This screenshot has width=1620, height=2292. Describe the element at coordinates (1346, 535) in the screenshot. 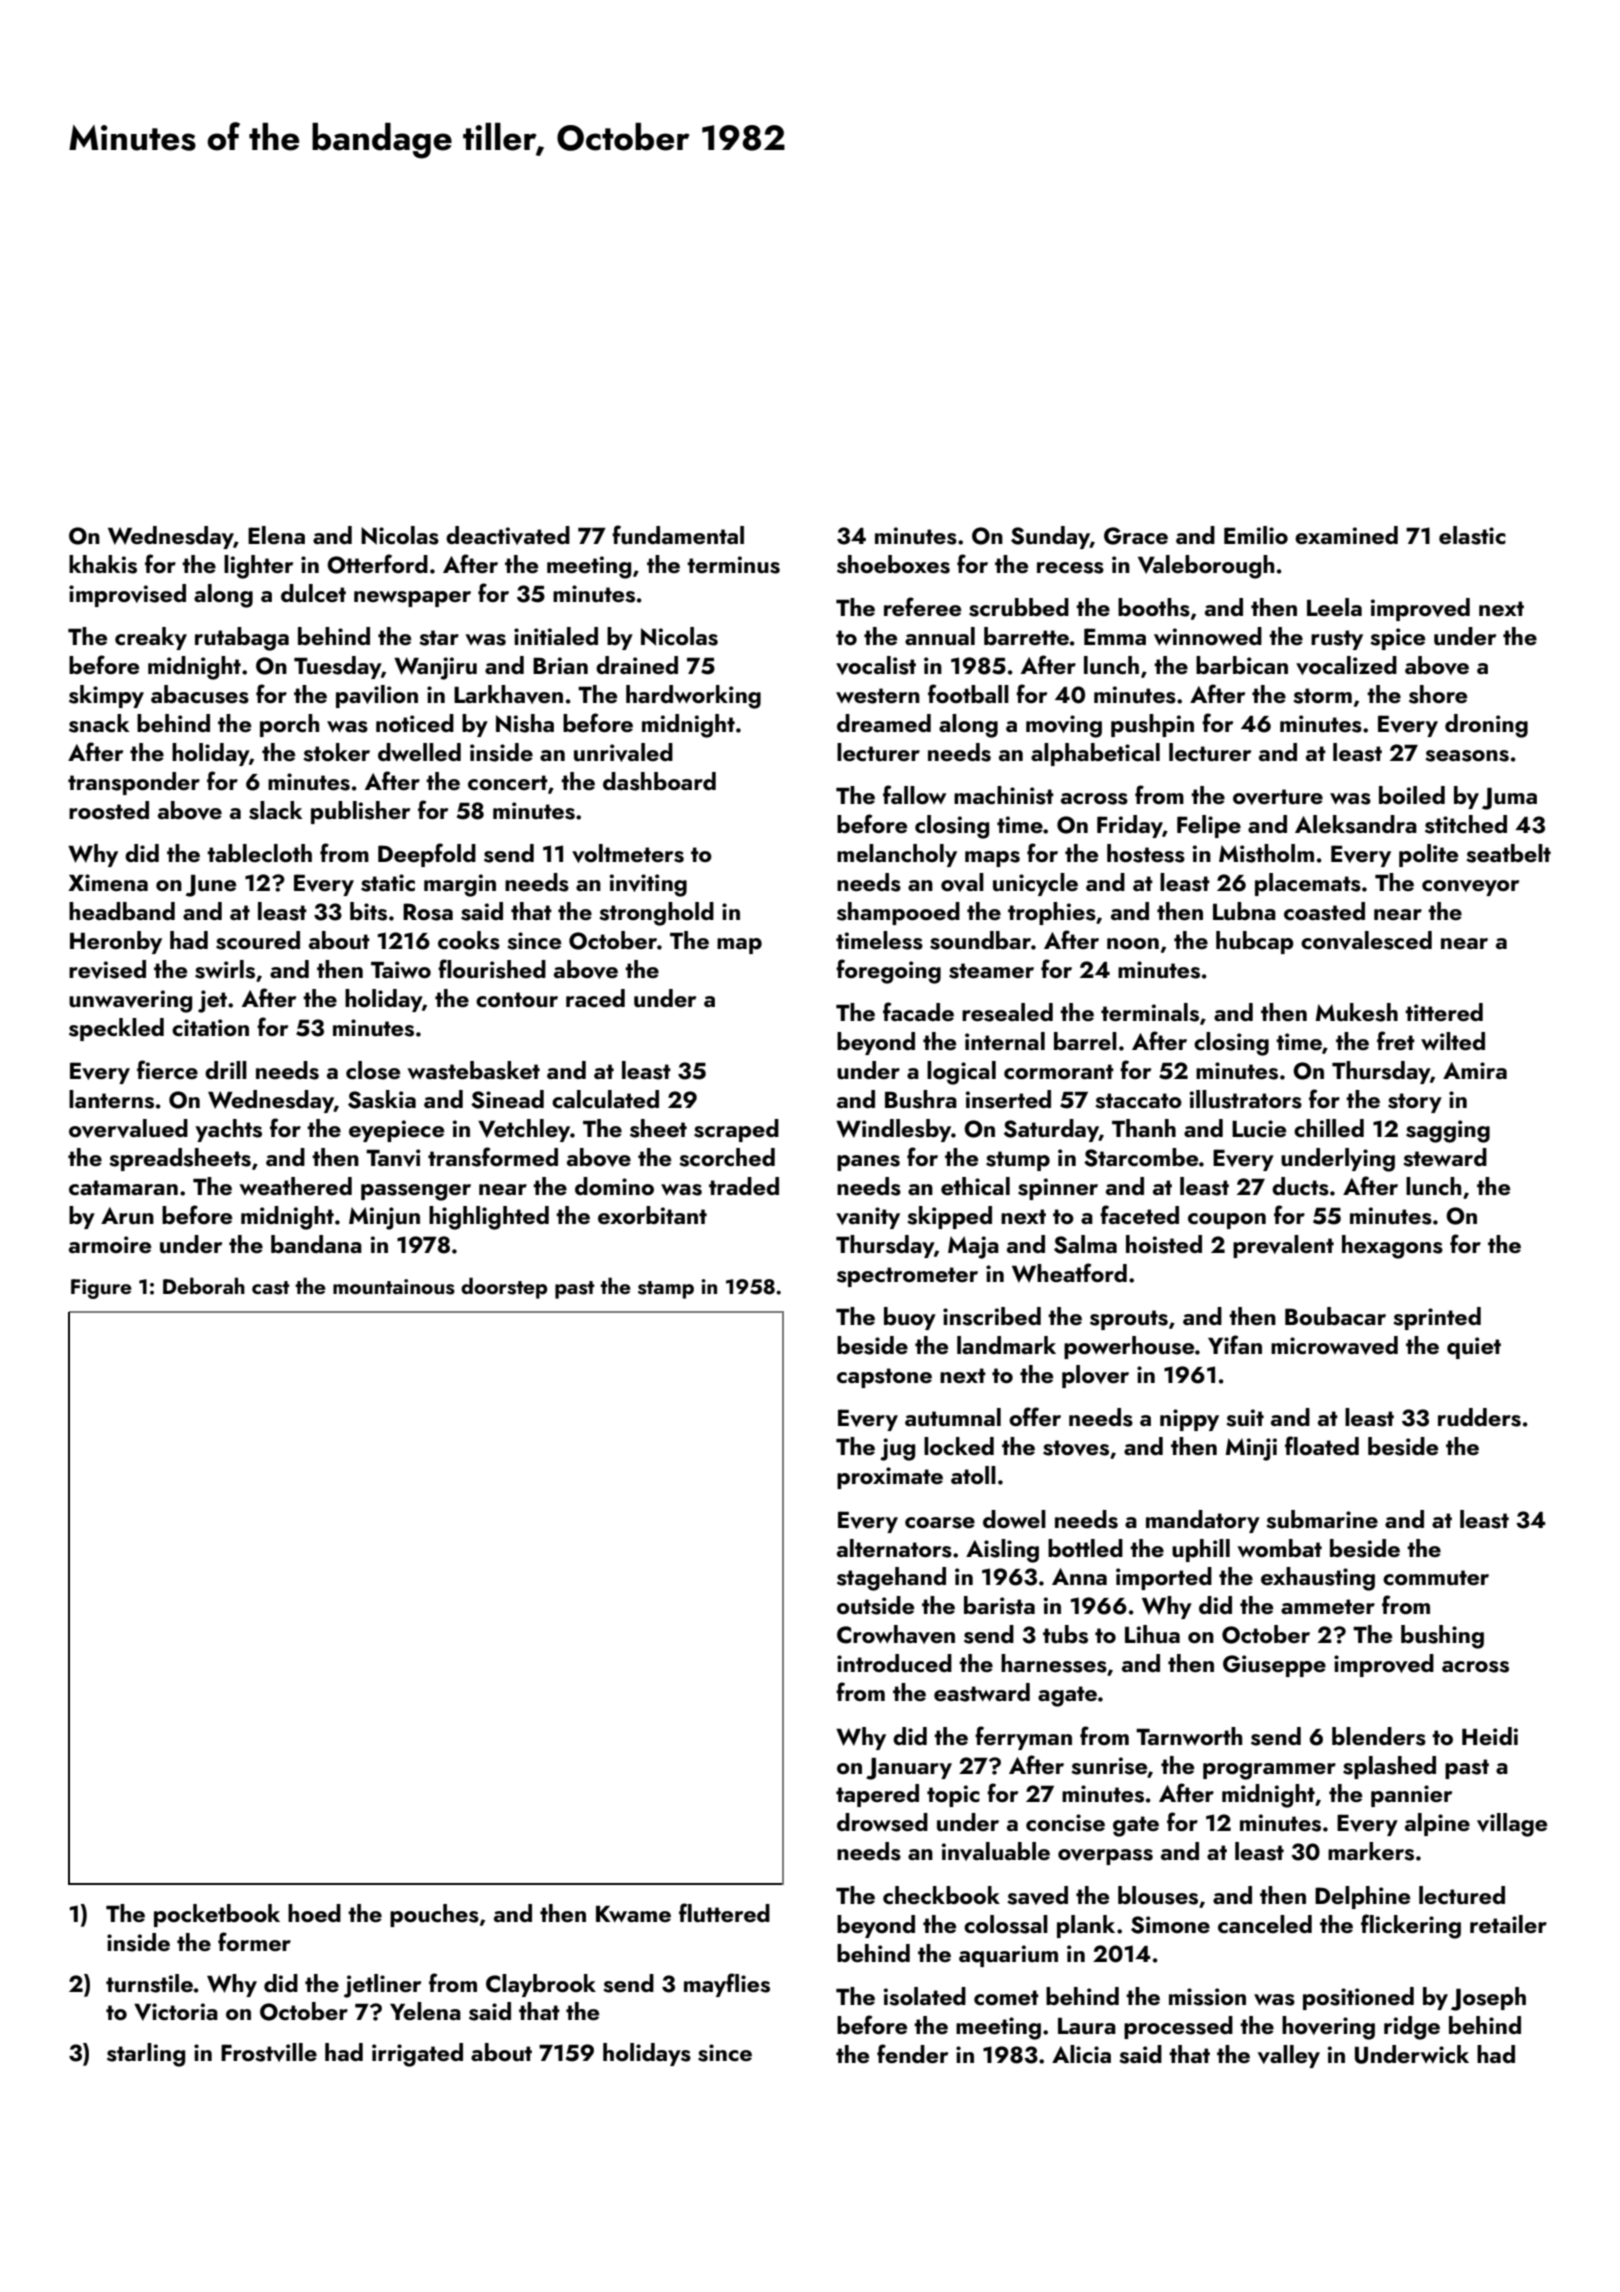

I see `examined` at that location.
